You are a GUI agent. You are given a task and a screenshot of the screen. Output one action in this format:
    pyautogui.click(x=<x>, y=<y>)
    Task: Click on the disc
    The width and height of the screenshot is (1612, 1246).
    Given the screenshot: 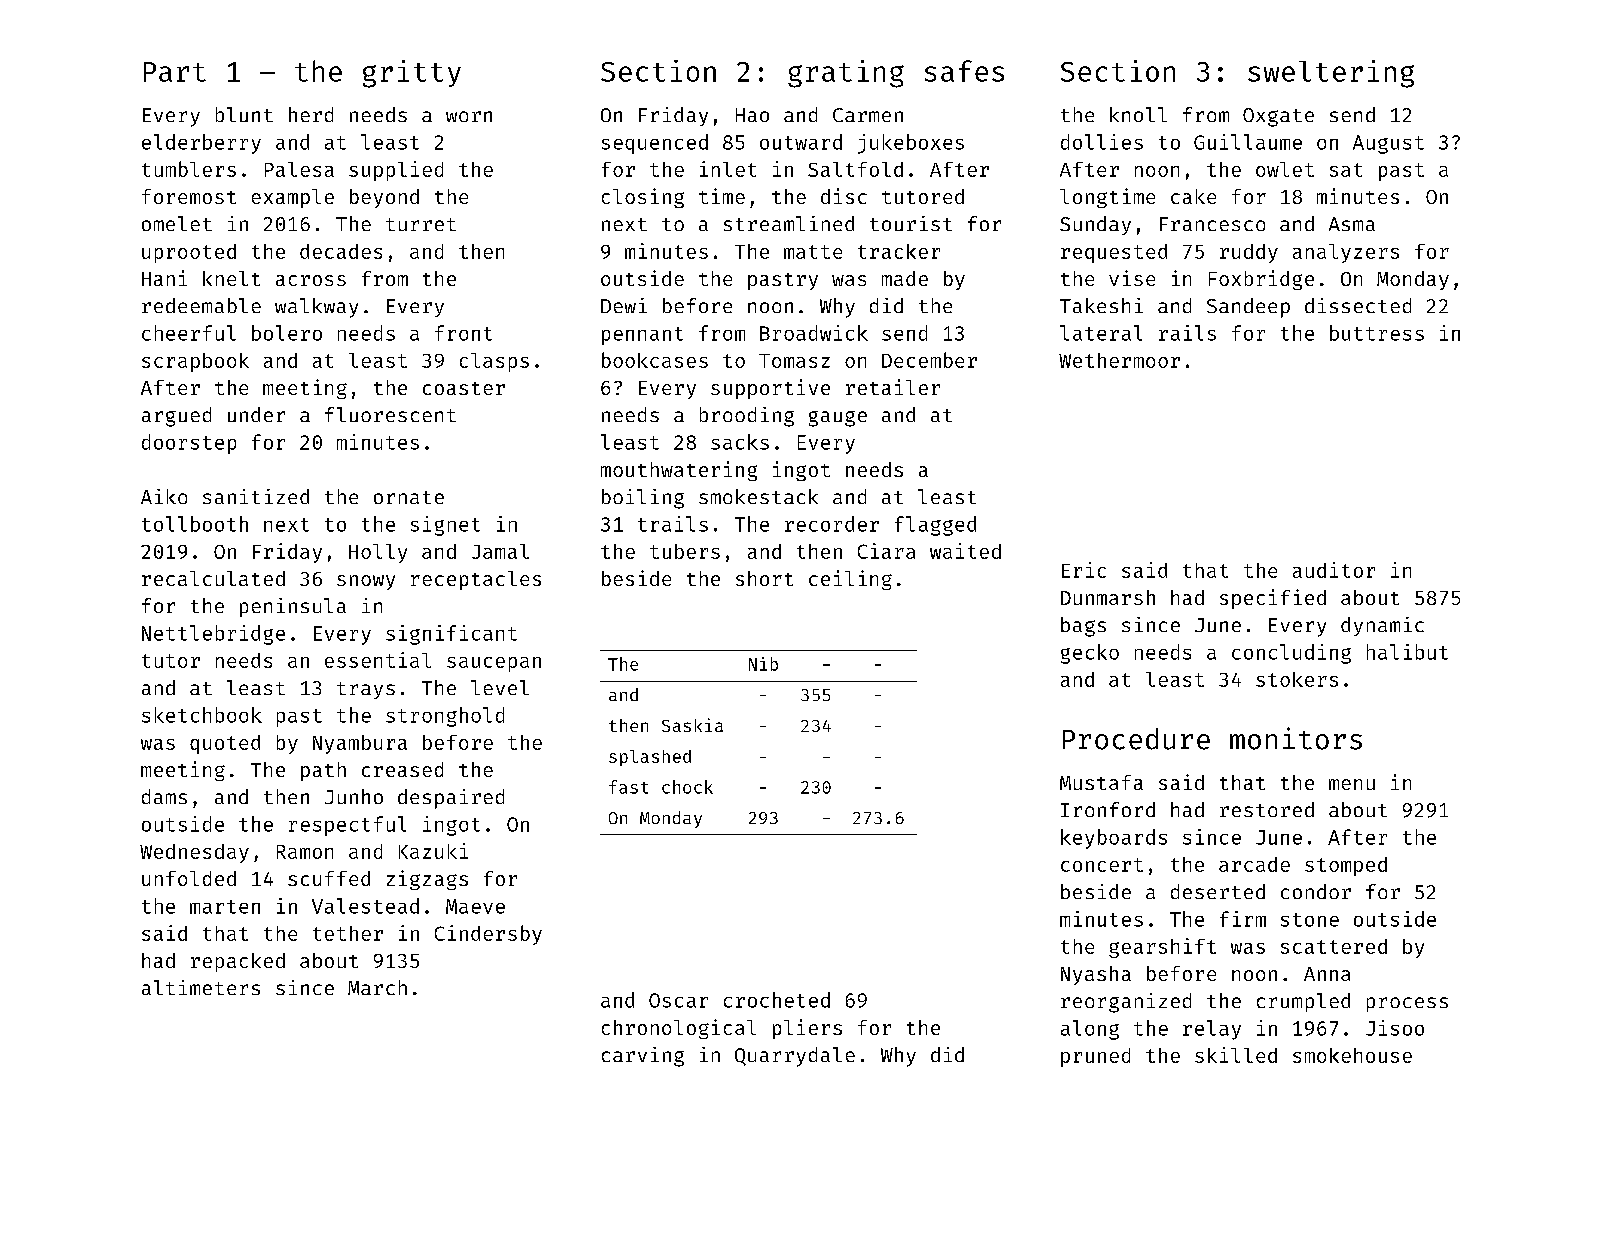 What is the action you would take?
    pyautogui.click(x=844, y=196)
